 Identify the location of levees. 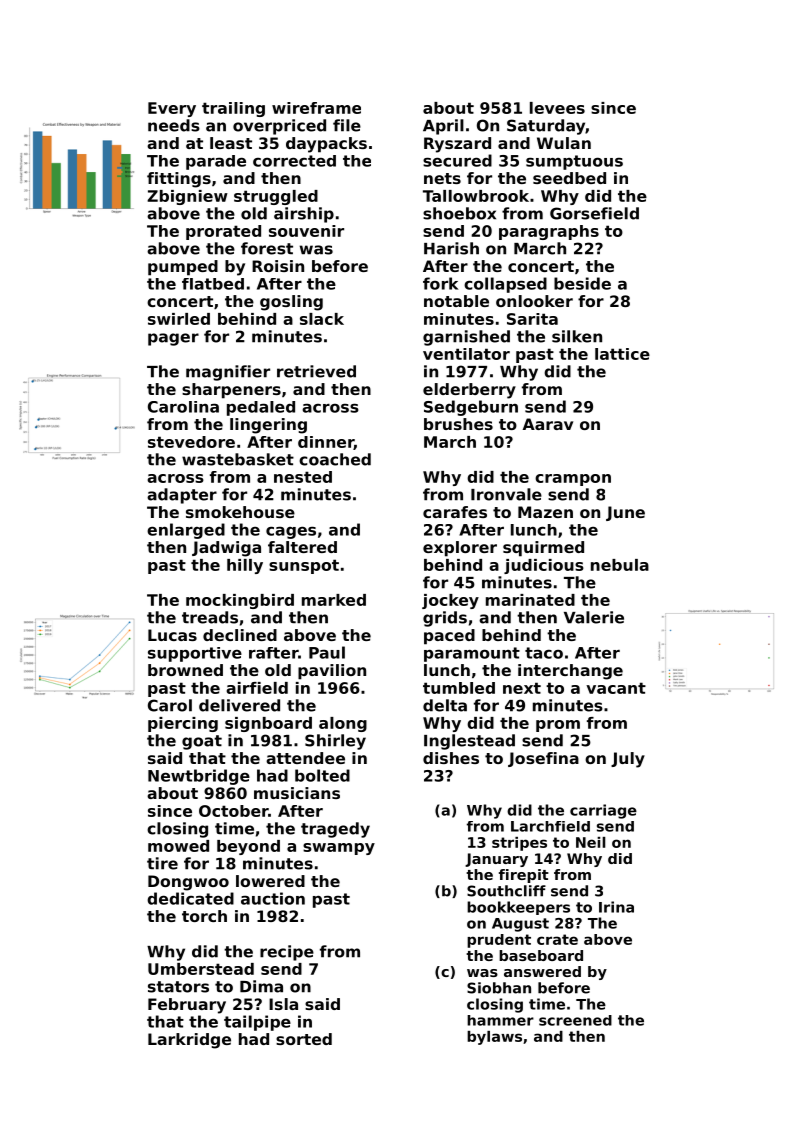
(557, 108).
